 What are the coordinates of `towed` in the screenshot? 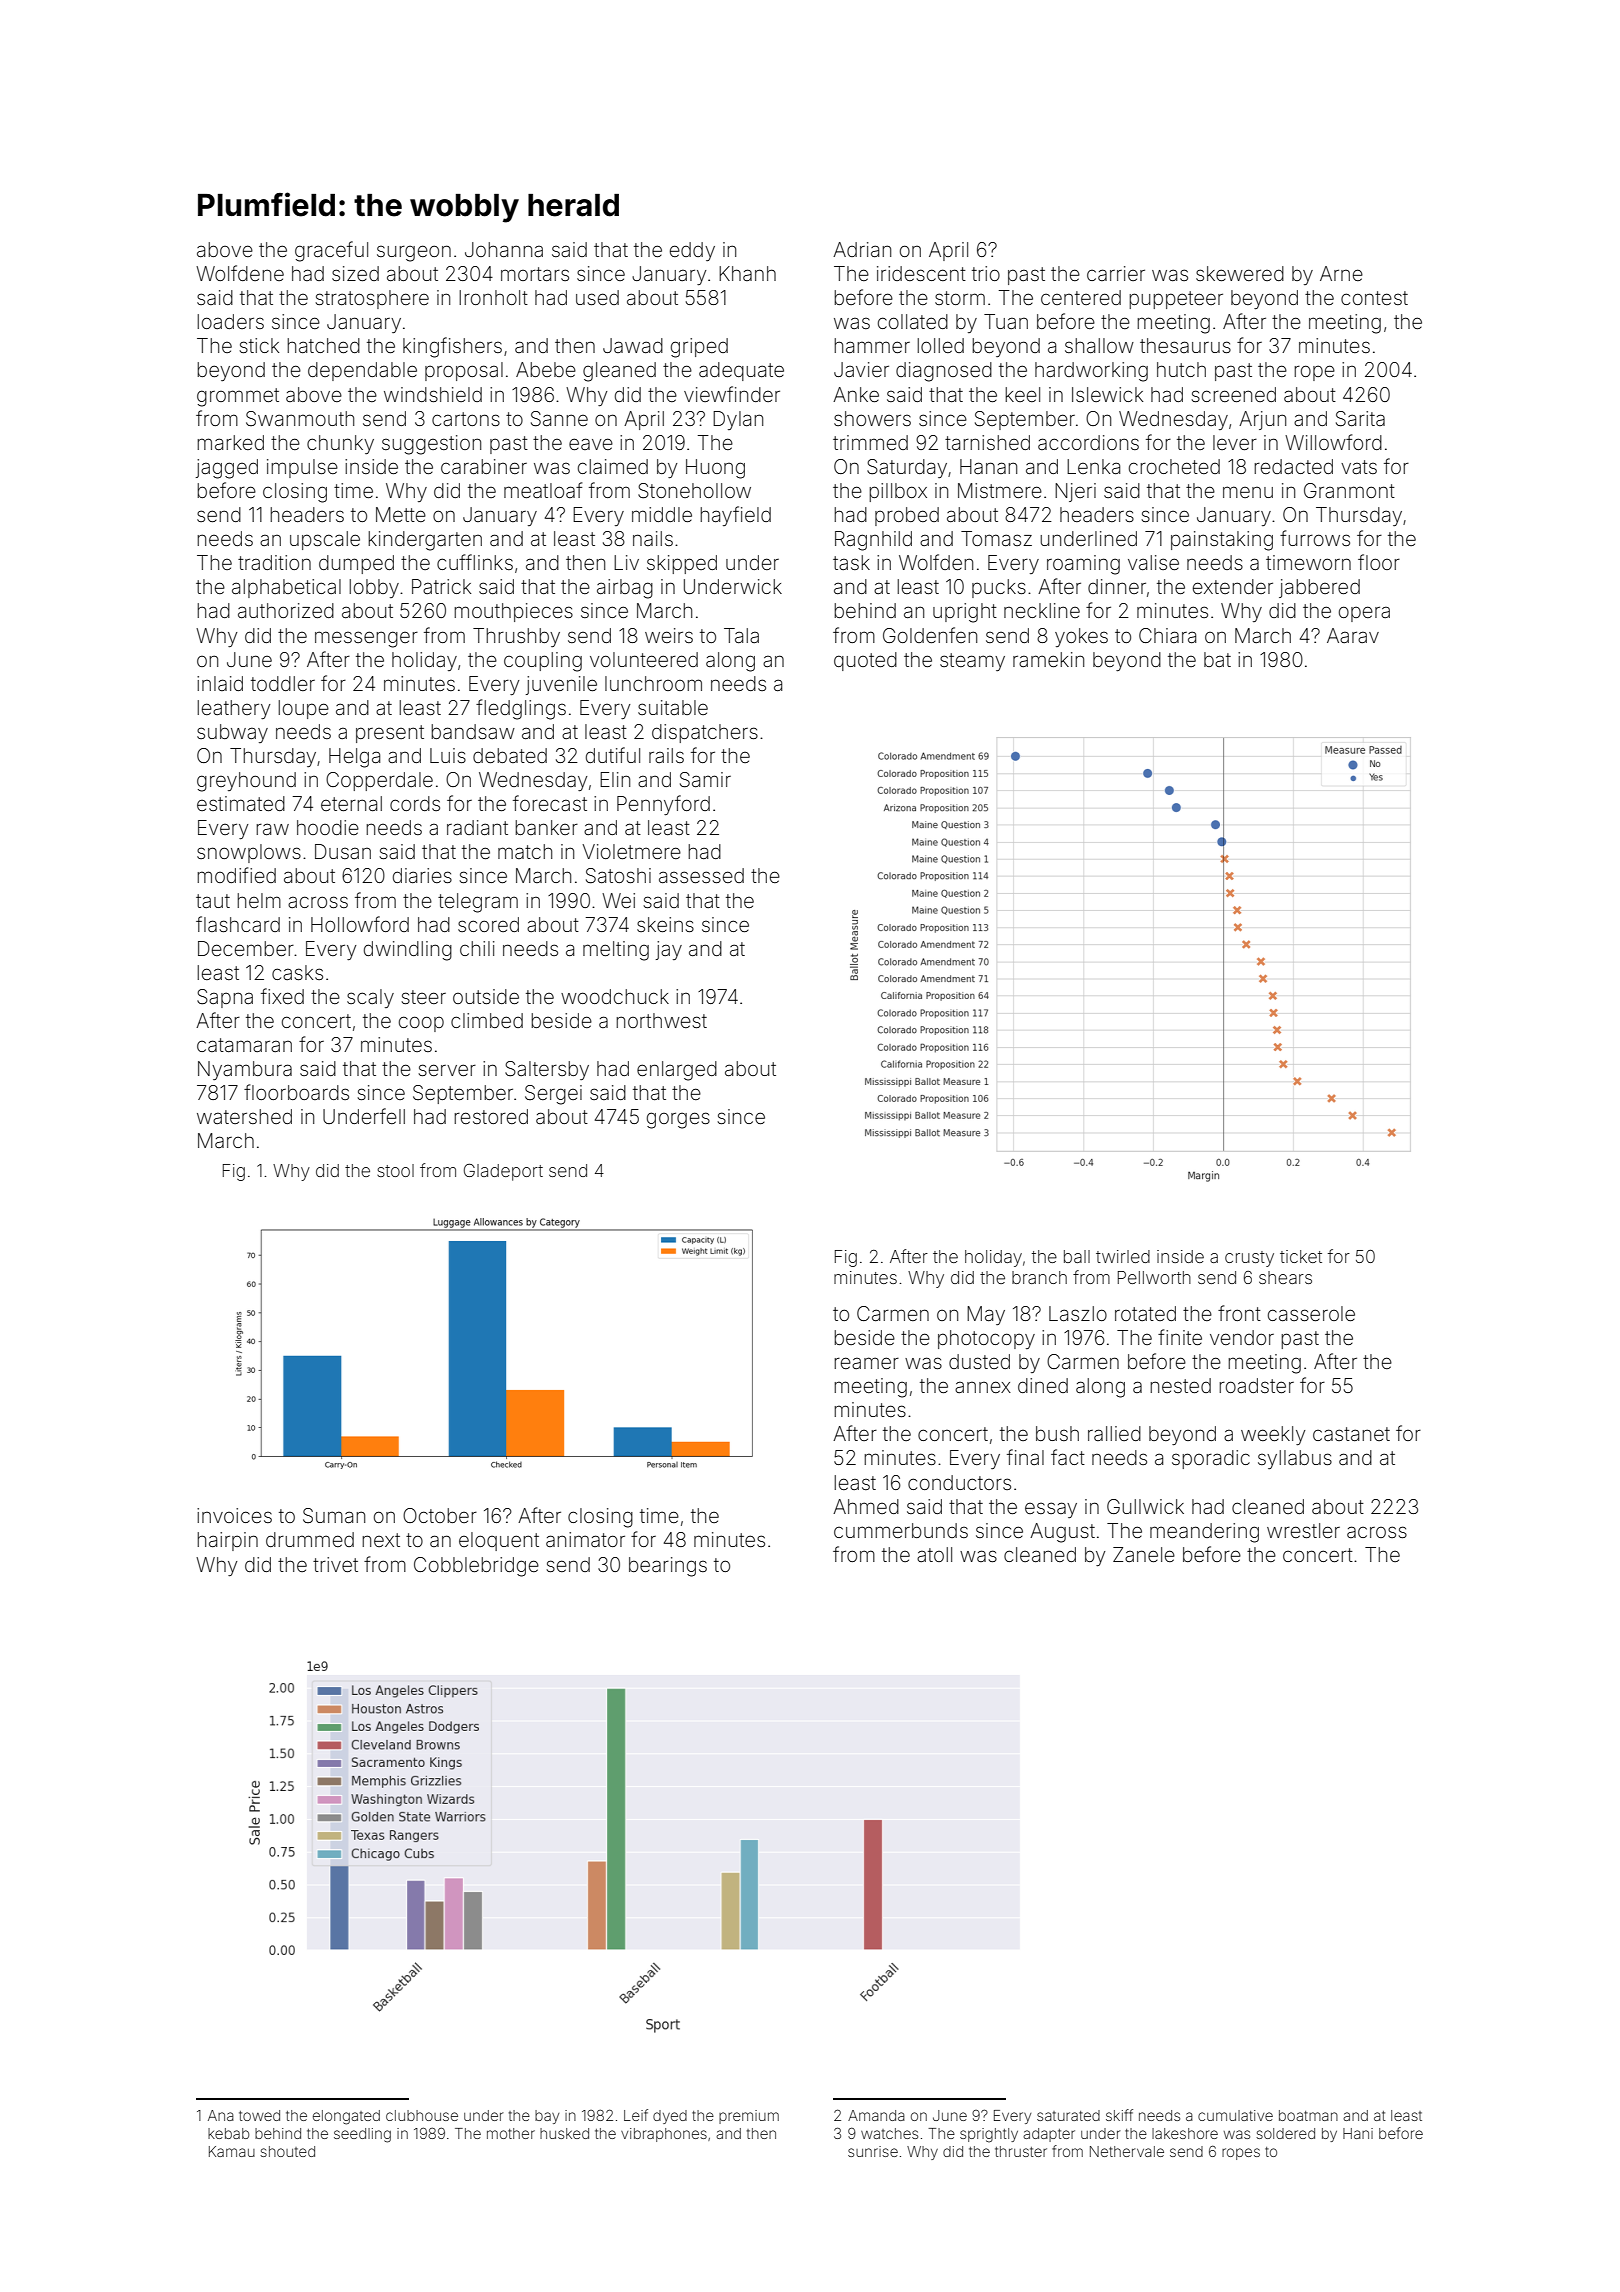 It's located at (259, 2115).
